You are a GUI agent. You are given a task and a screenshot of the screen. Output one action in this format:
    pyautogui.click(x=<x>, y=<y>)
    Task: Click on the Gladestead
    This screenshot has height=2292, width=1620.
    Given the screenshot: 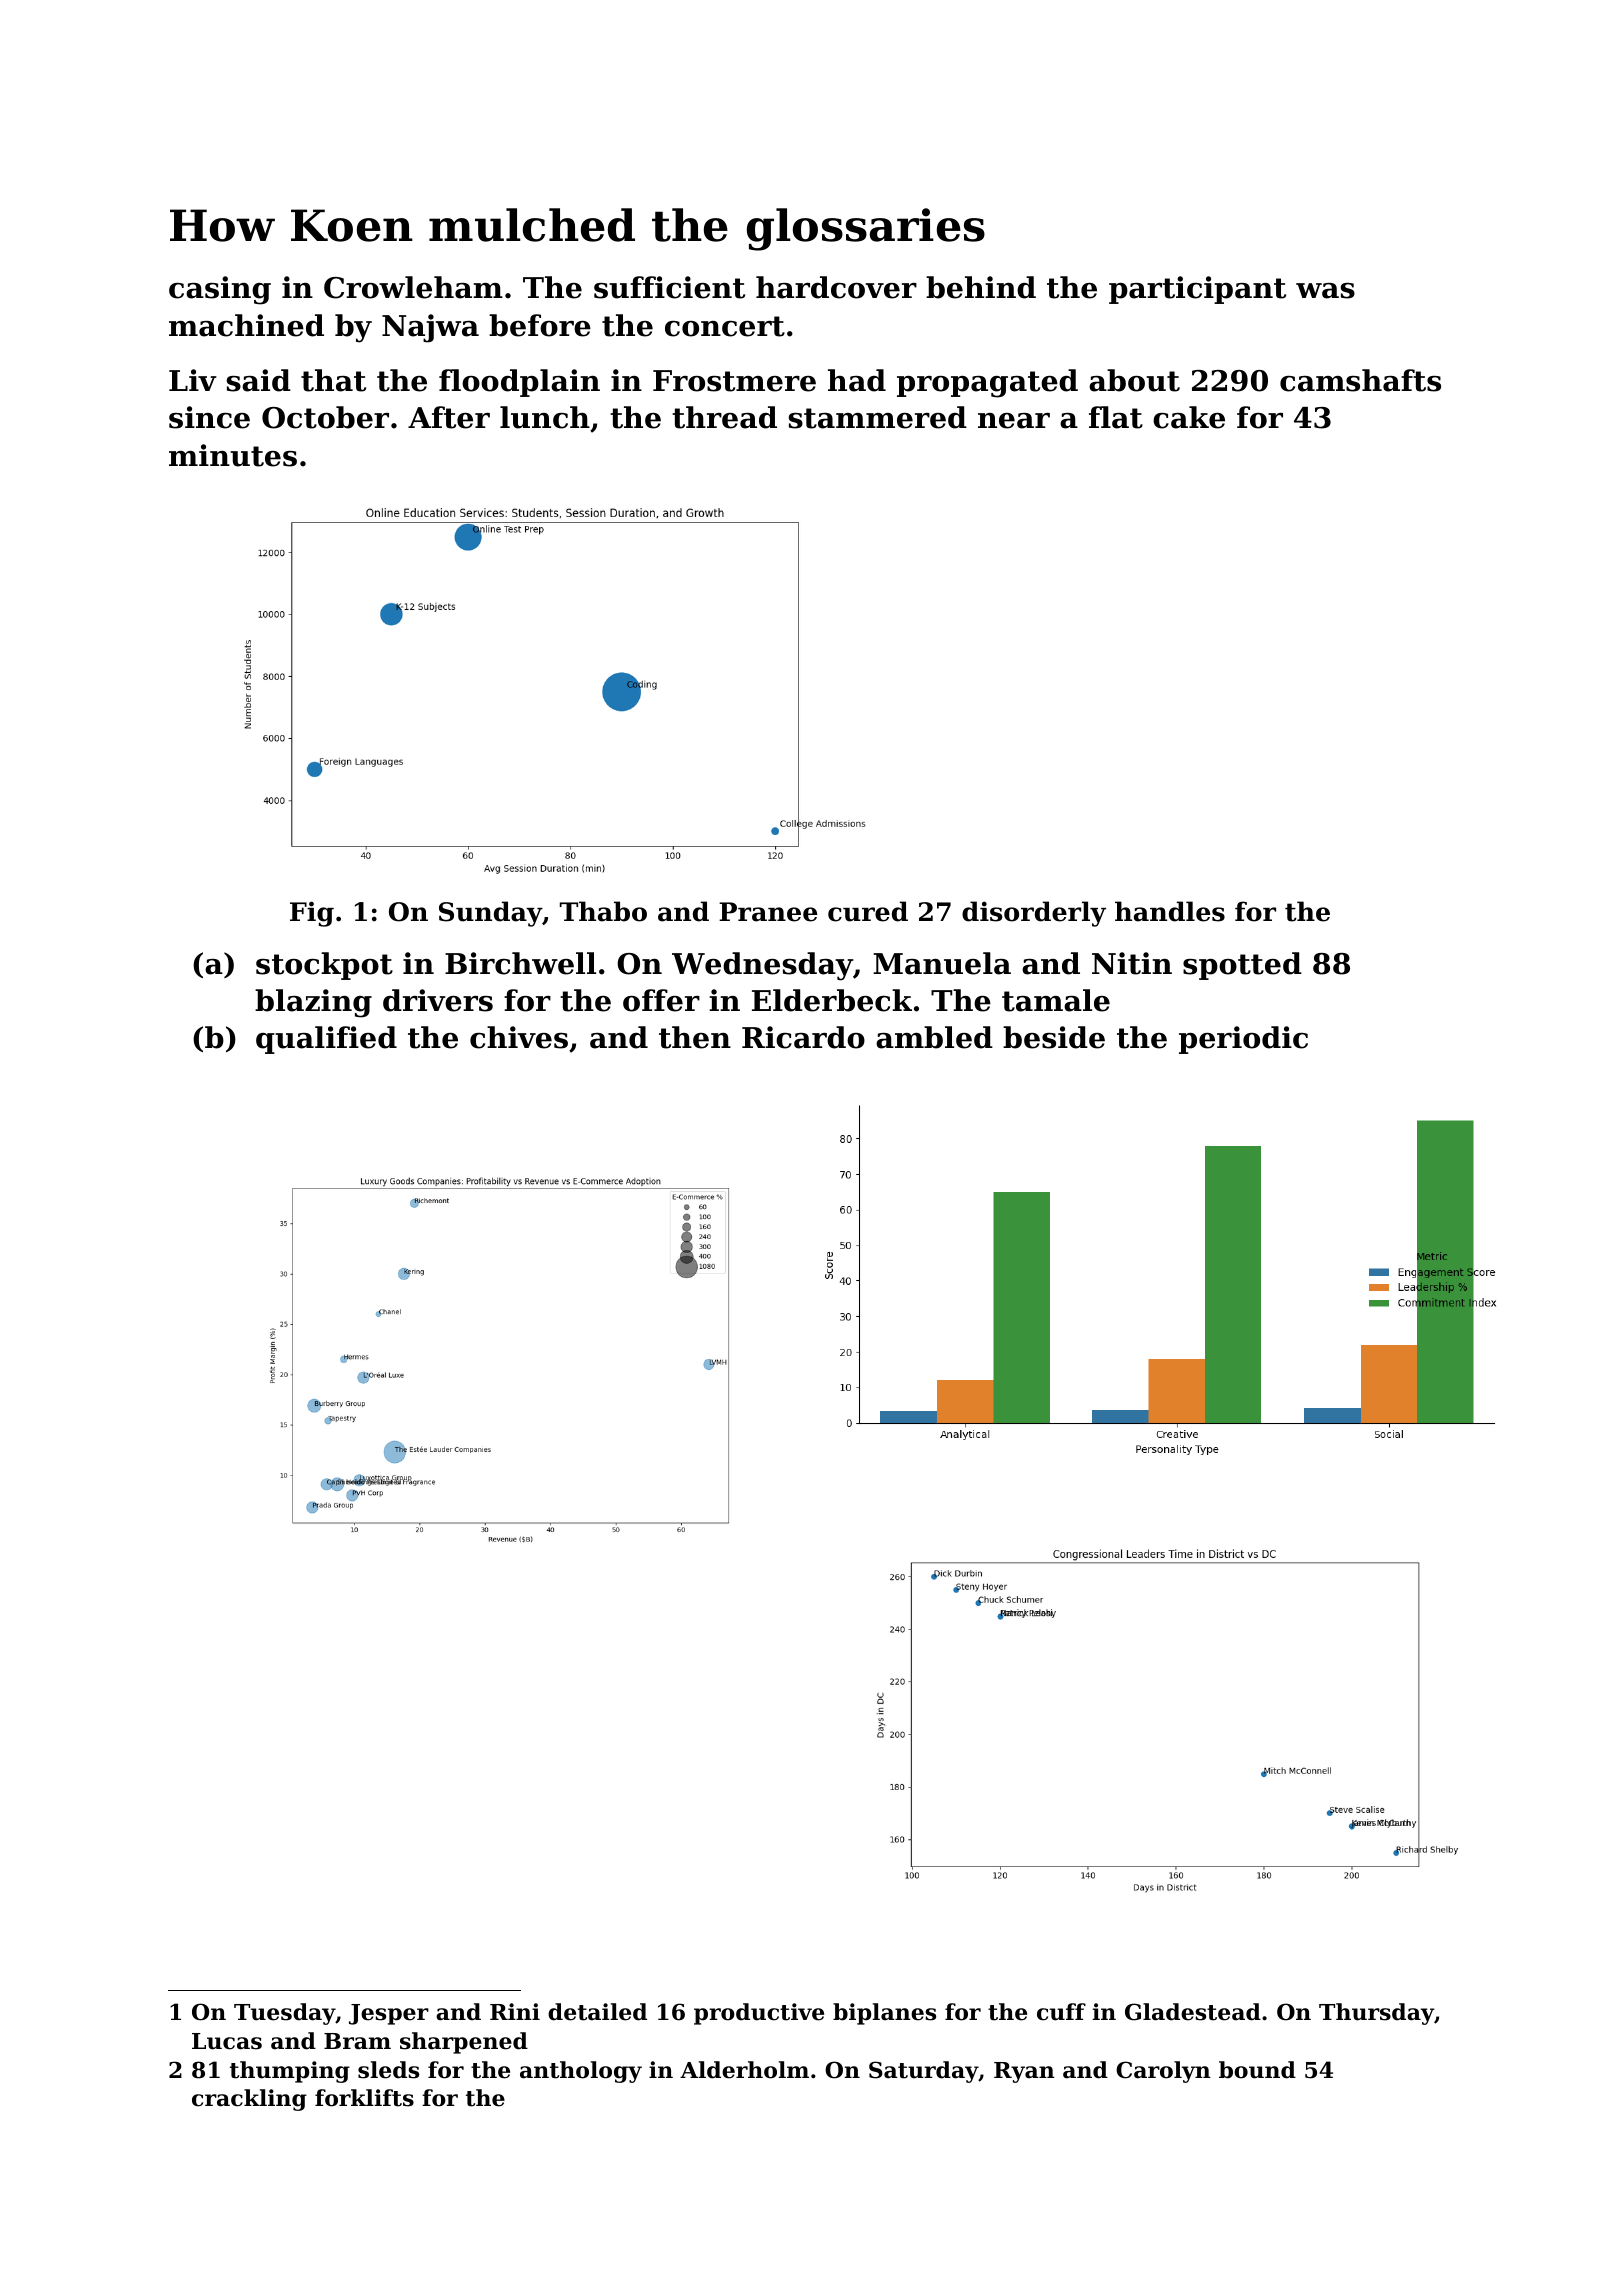 What is the action you would take?
    pyautogui.click(x=1193, y=2012)
